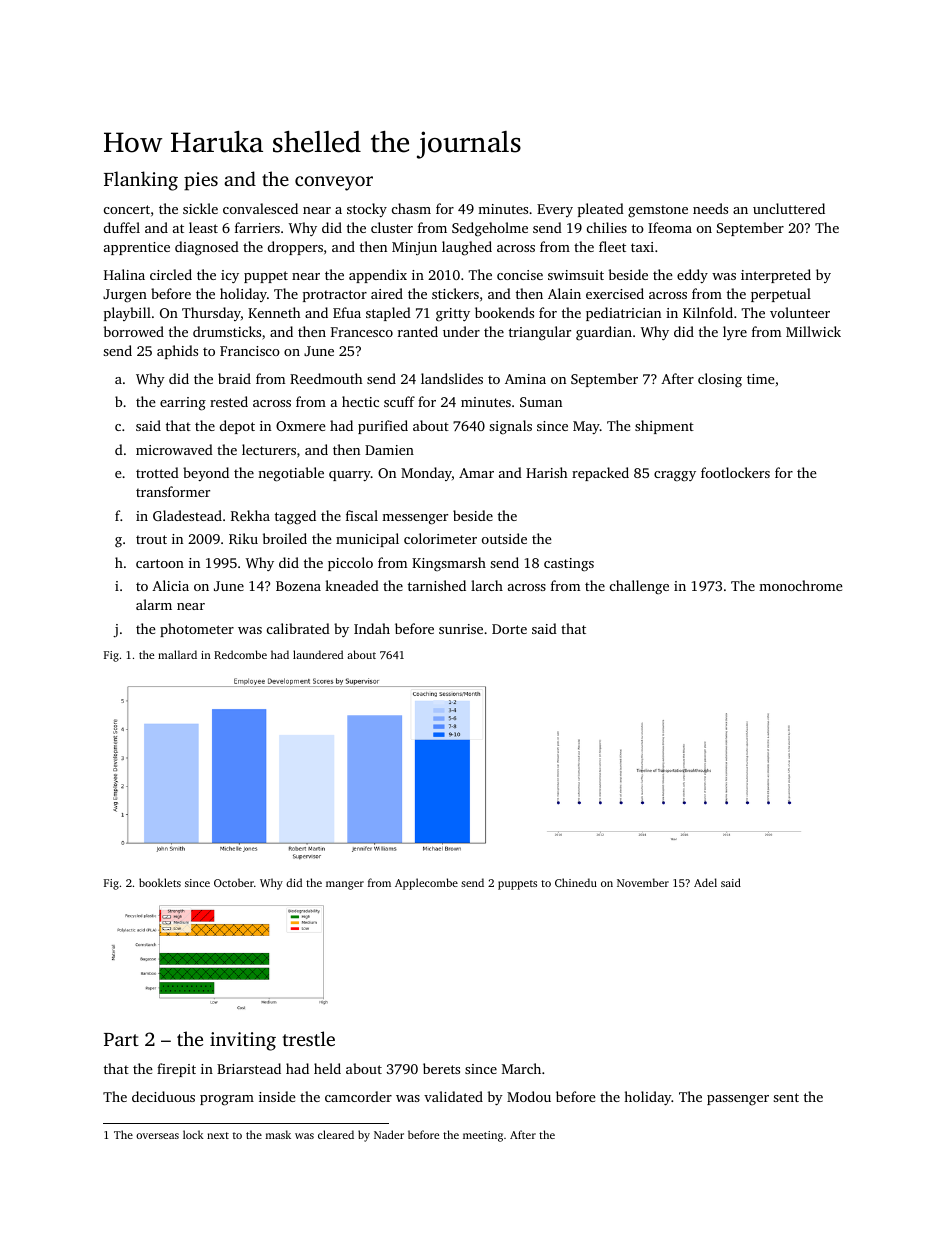  I want to click on landslides, so click(452, 378).
